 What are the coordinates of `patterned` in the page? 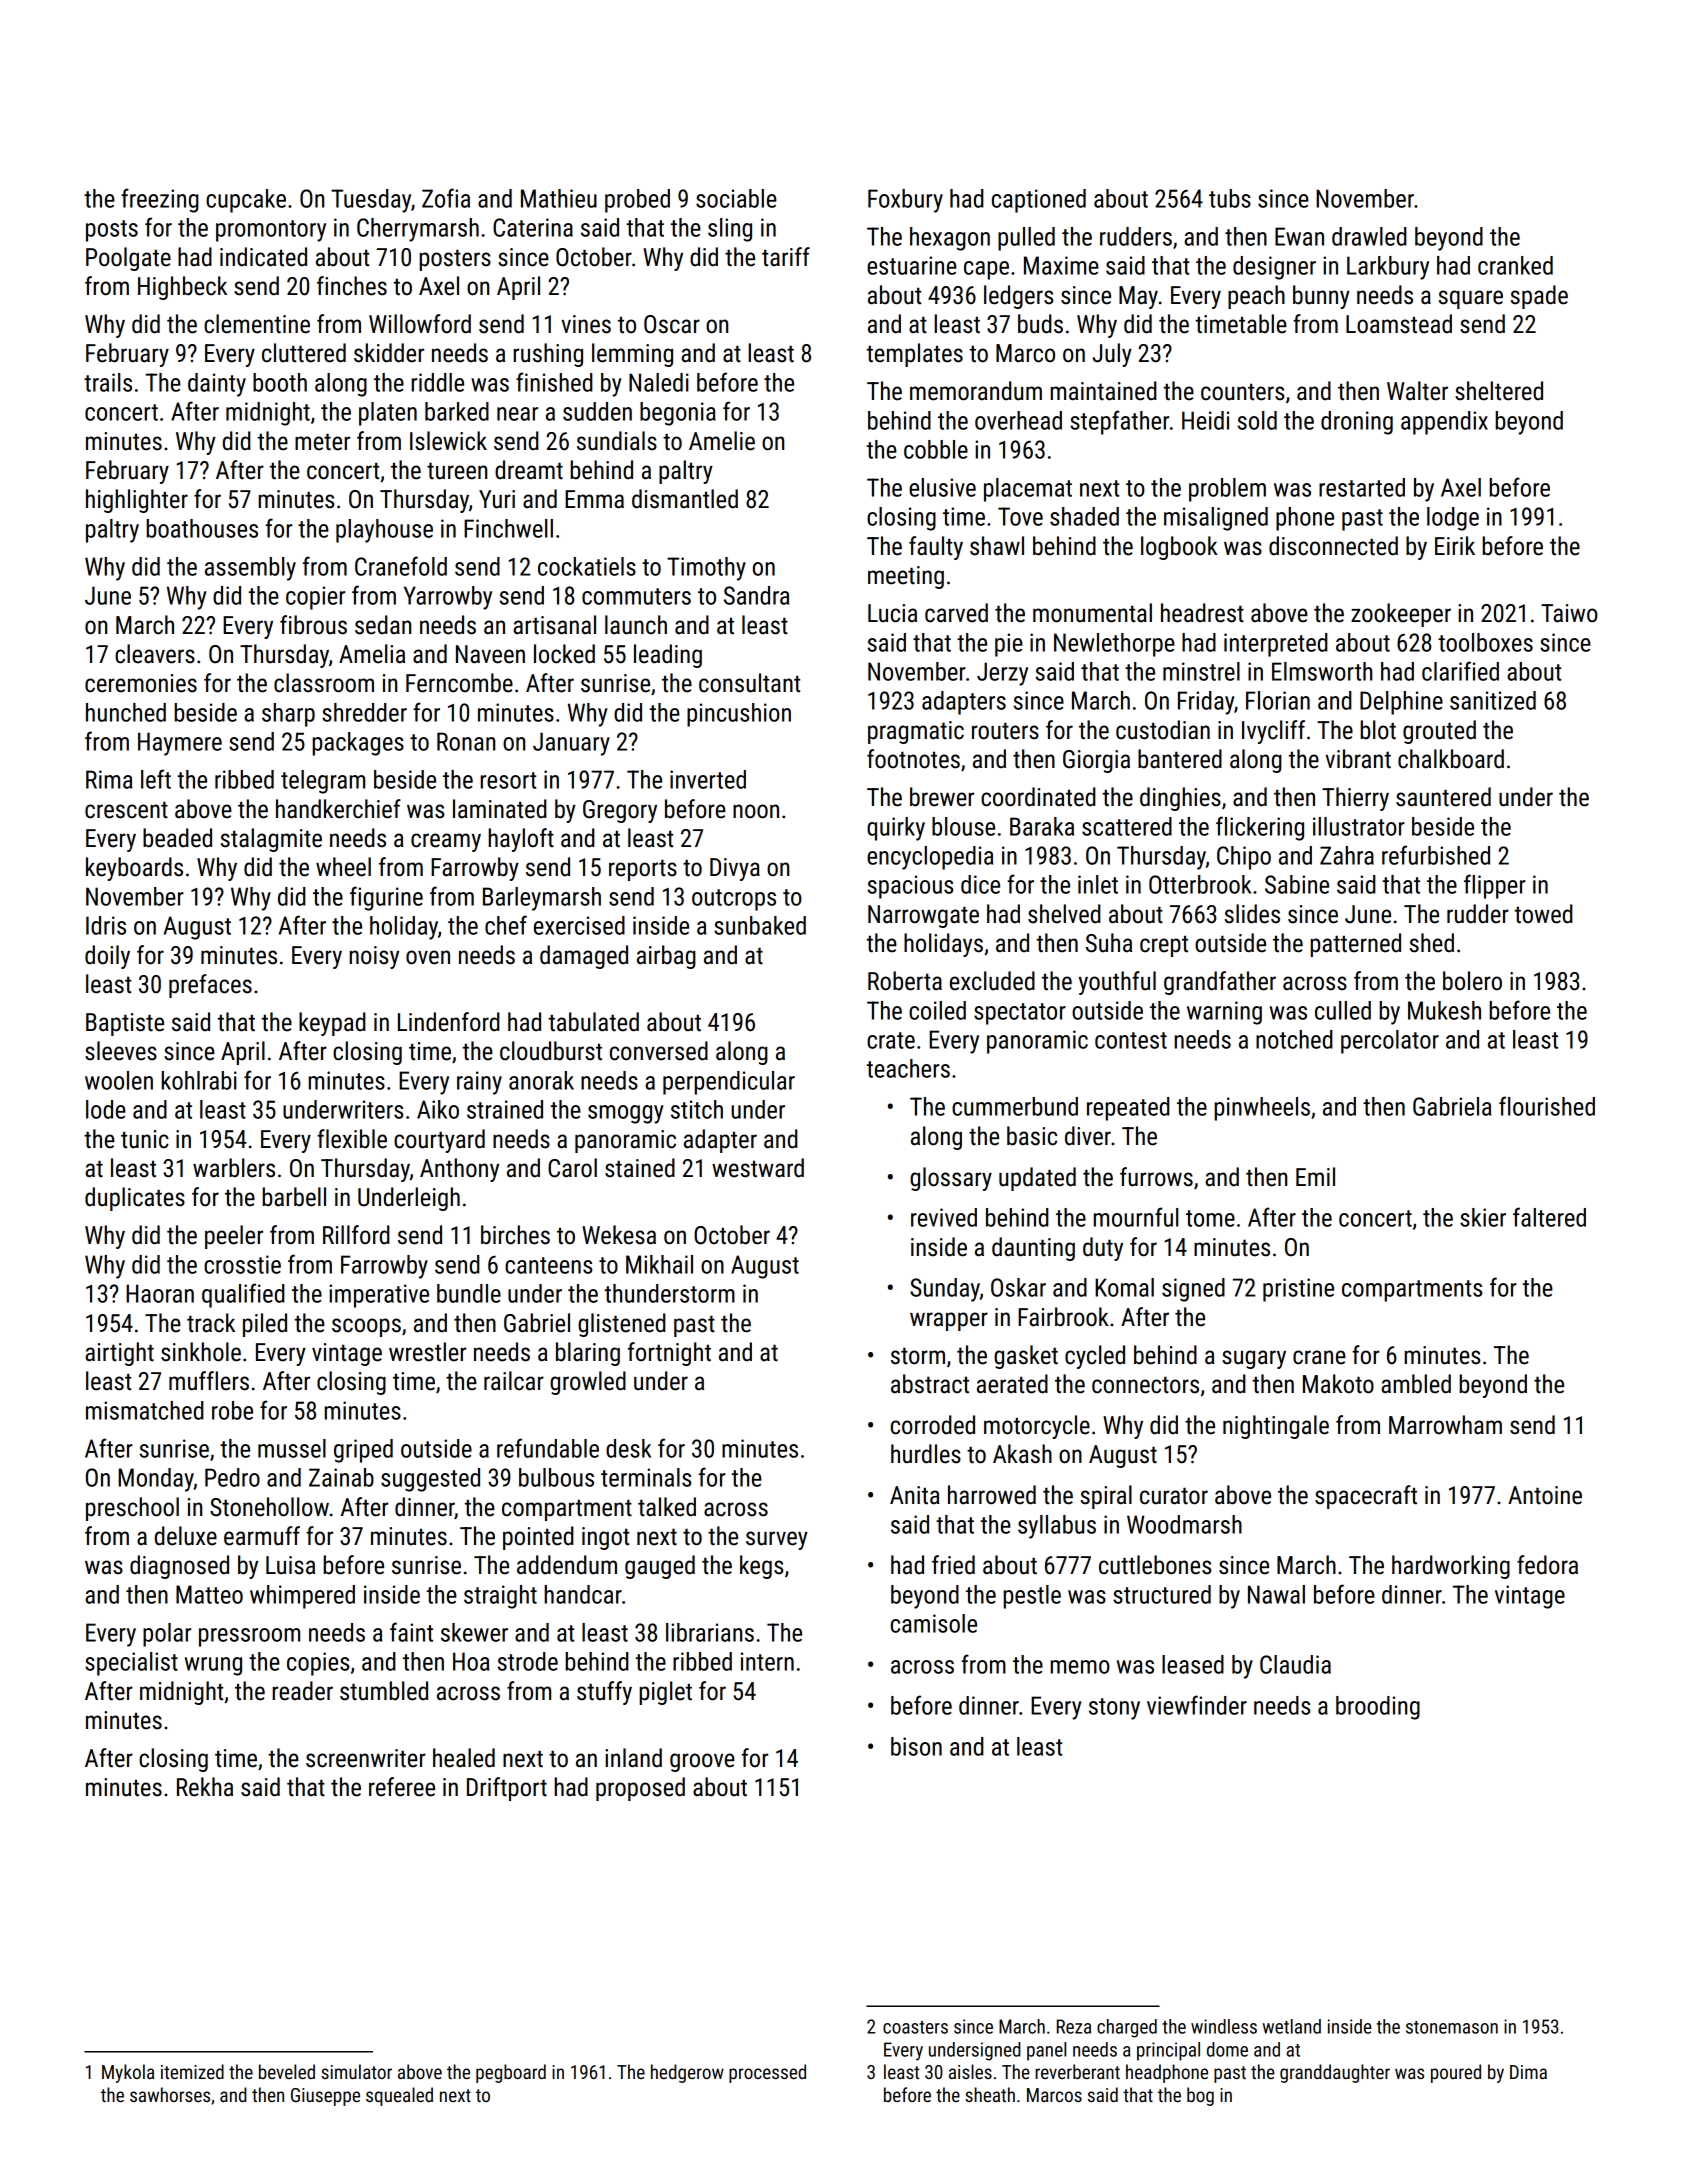 It's located at (1356, 945).
